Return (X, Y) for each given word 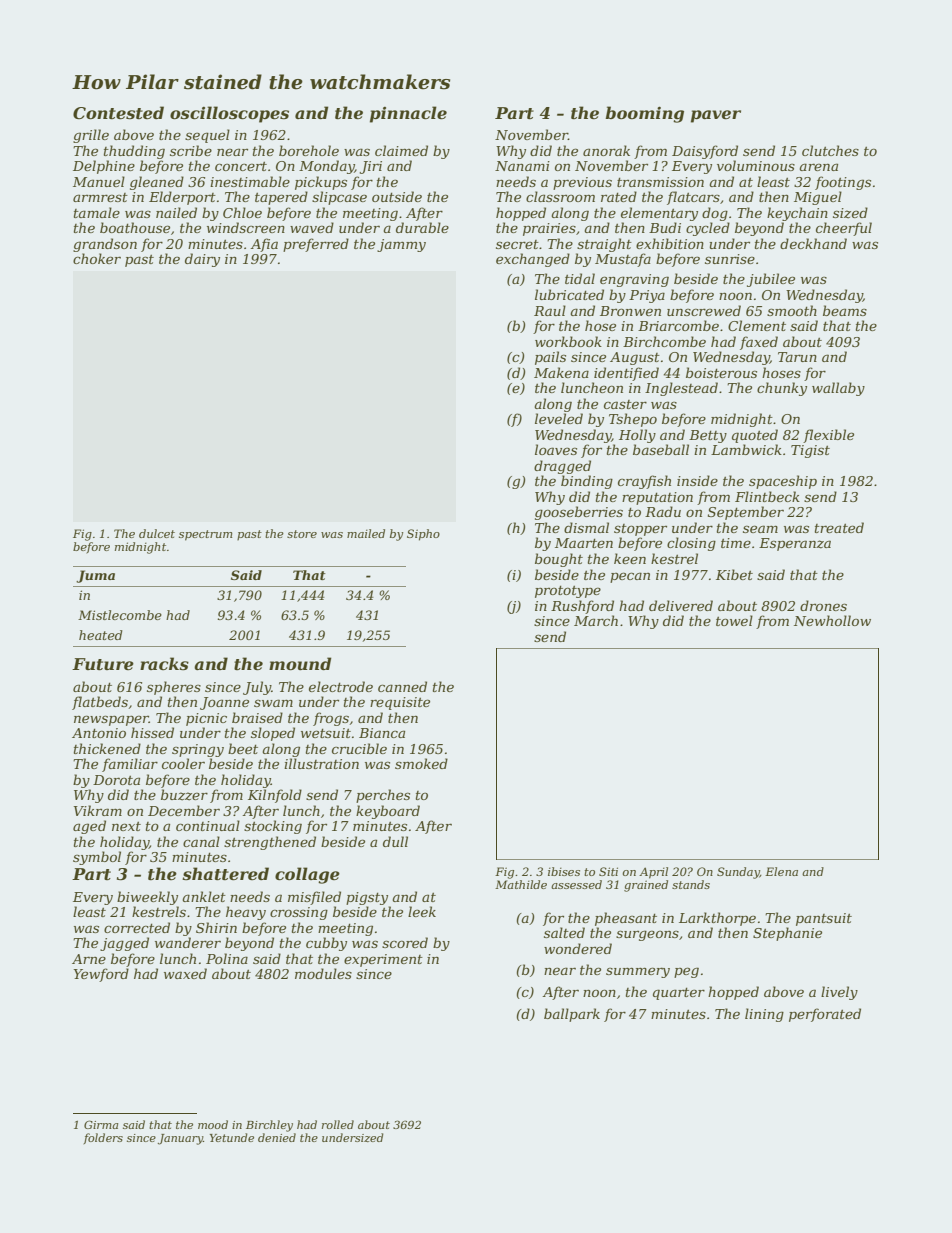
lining (764, 1015)
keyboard (388, 812)
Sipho (423, 535)
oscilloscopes (229, 114)
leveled (559, 418)
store (302, 534)
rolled (338, 1124)
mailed (366, 533)
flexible (828, 436)
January (180, 1139)
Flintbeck (767, 496)
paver (716, 116)
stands (691, 884)
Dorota (116, 780)
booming (644, 114)
